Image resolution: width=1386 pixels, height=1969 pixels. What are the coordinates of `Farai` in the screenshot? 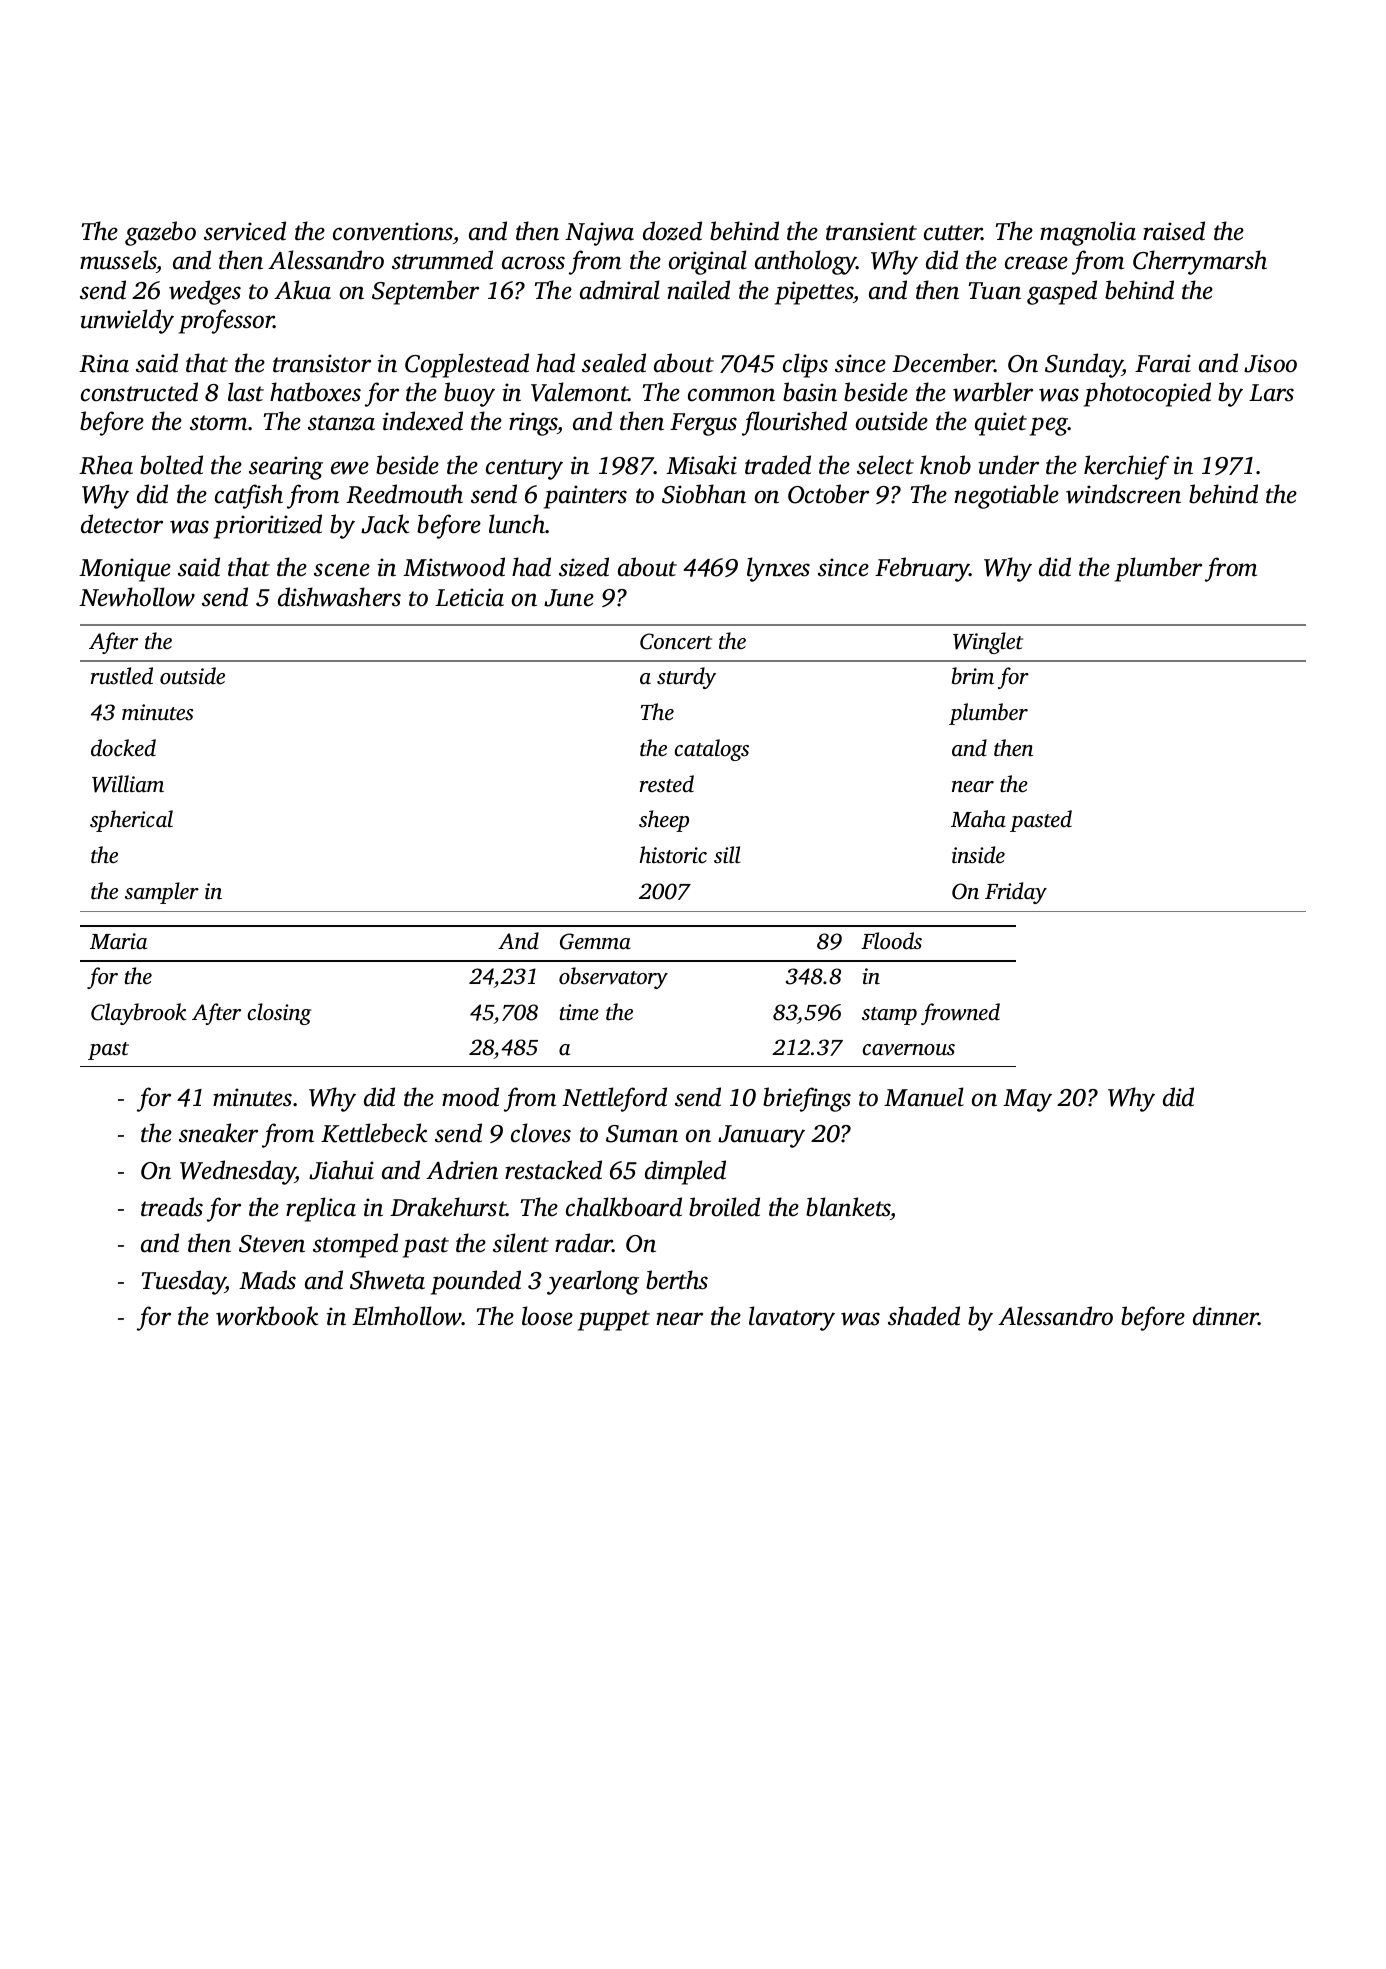 It's located at (1163, 363).
